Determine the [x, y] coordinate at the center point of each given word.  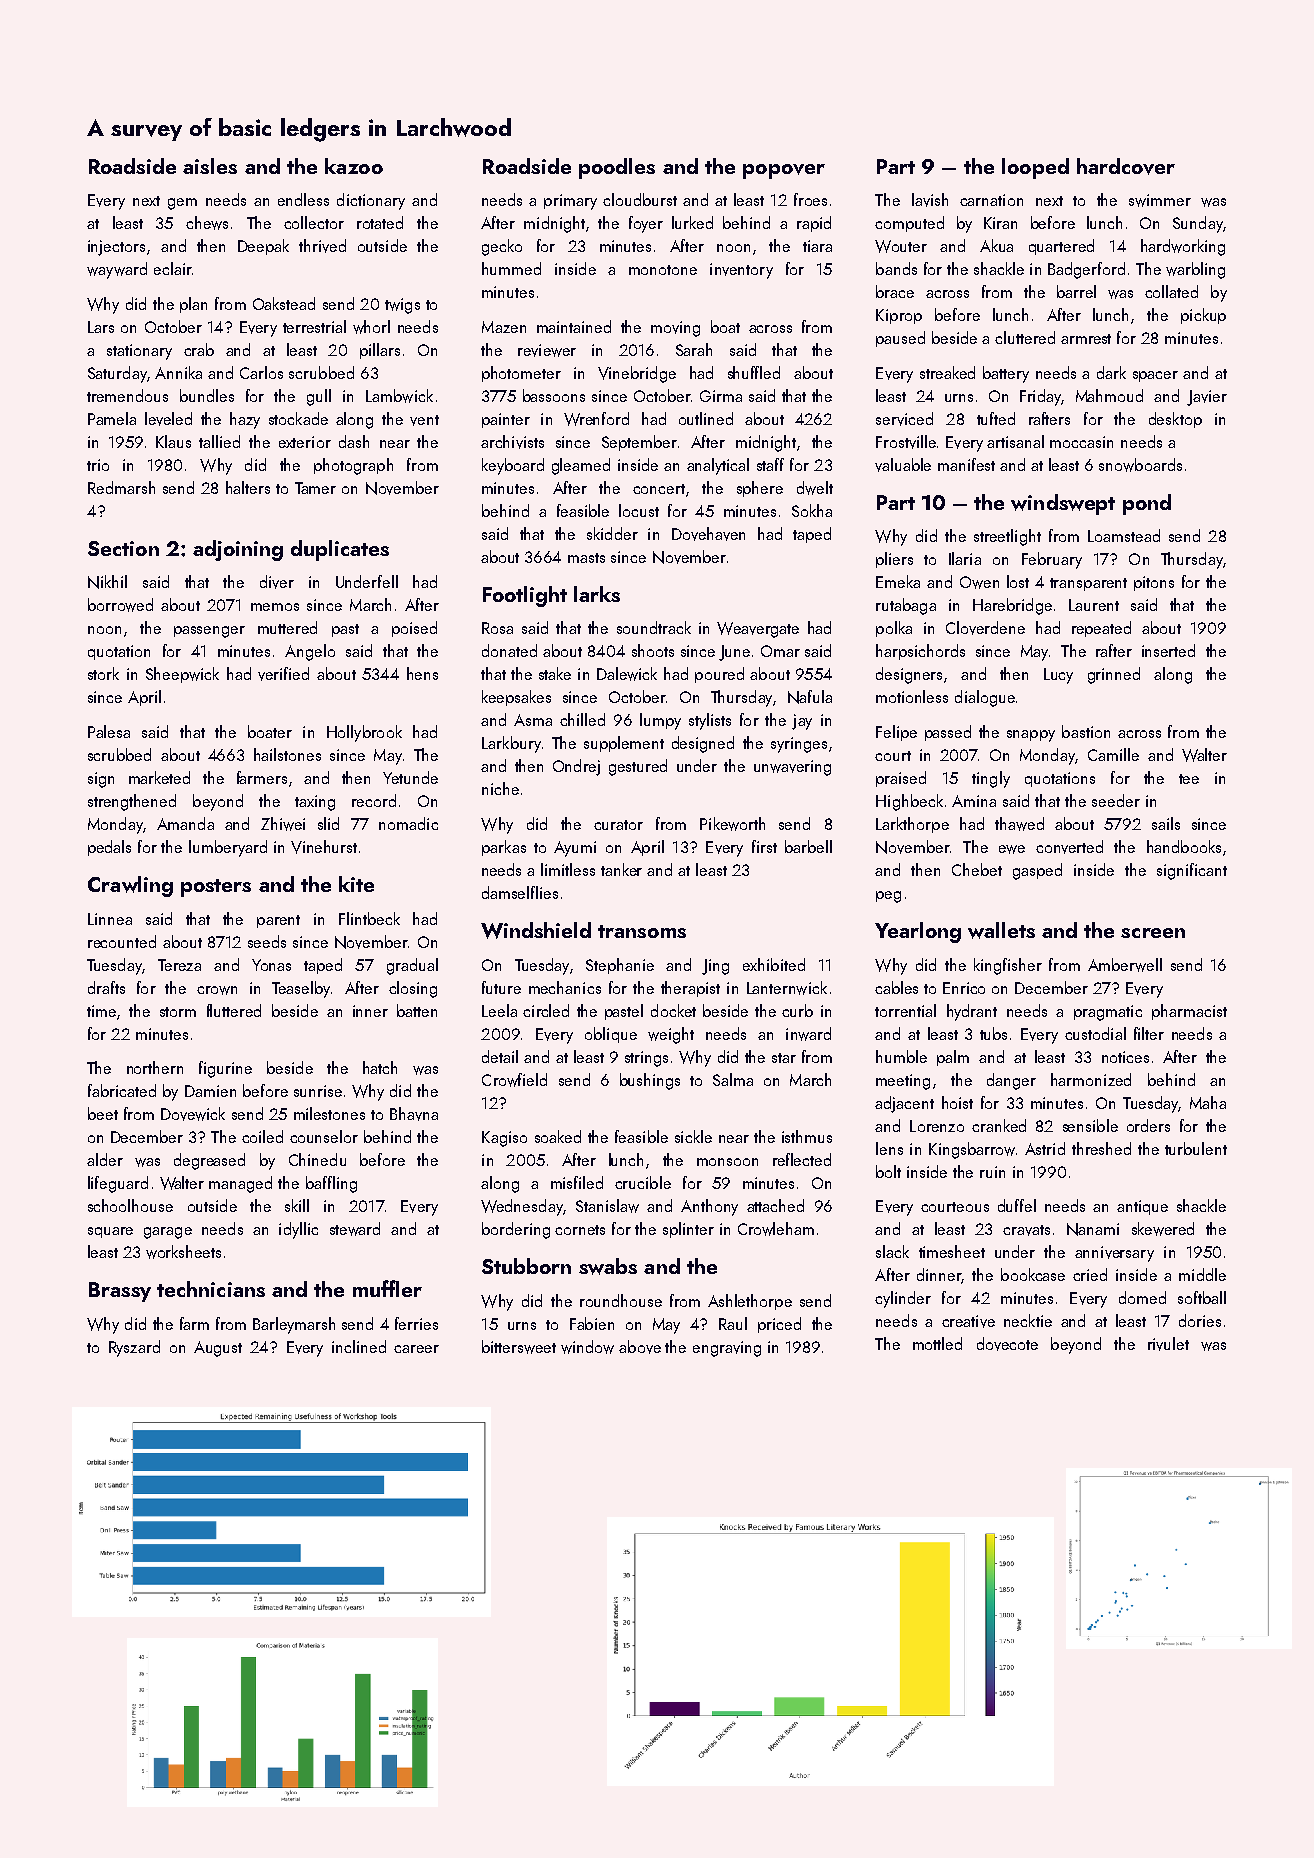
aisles [210, 166]
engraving [727, 1349]
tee [1189, 779]
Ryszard [134, 1348]
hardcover [1126, 166]
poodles [617, 168]
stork [103, 673]
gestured [638, 767]
